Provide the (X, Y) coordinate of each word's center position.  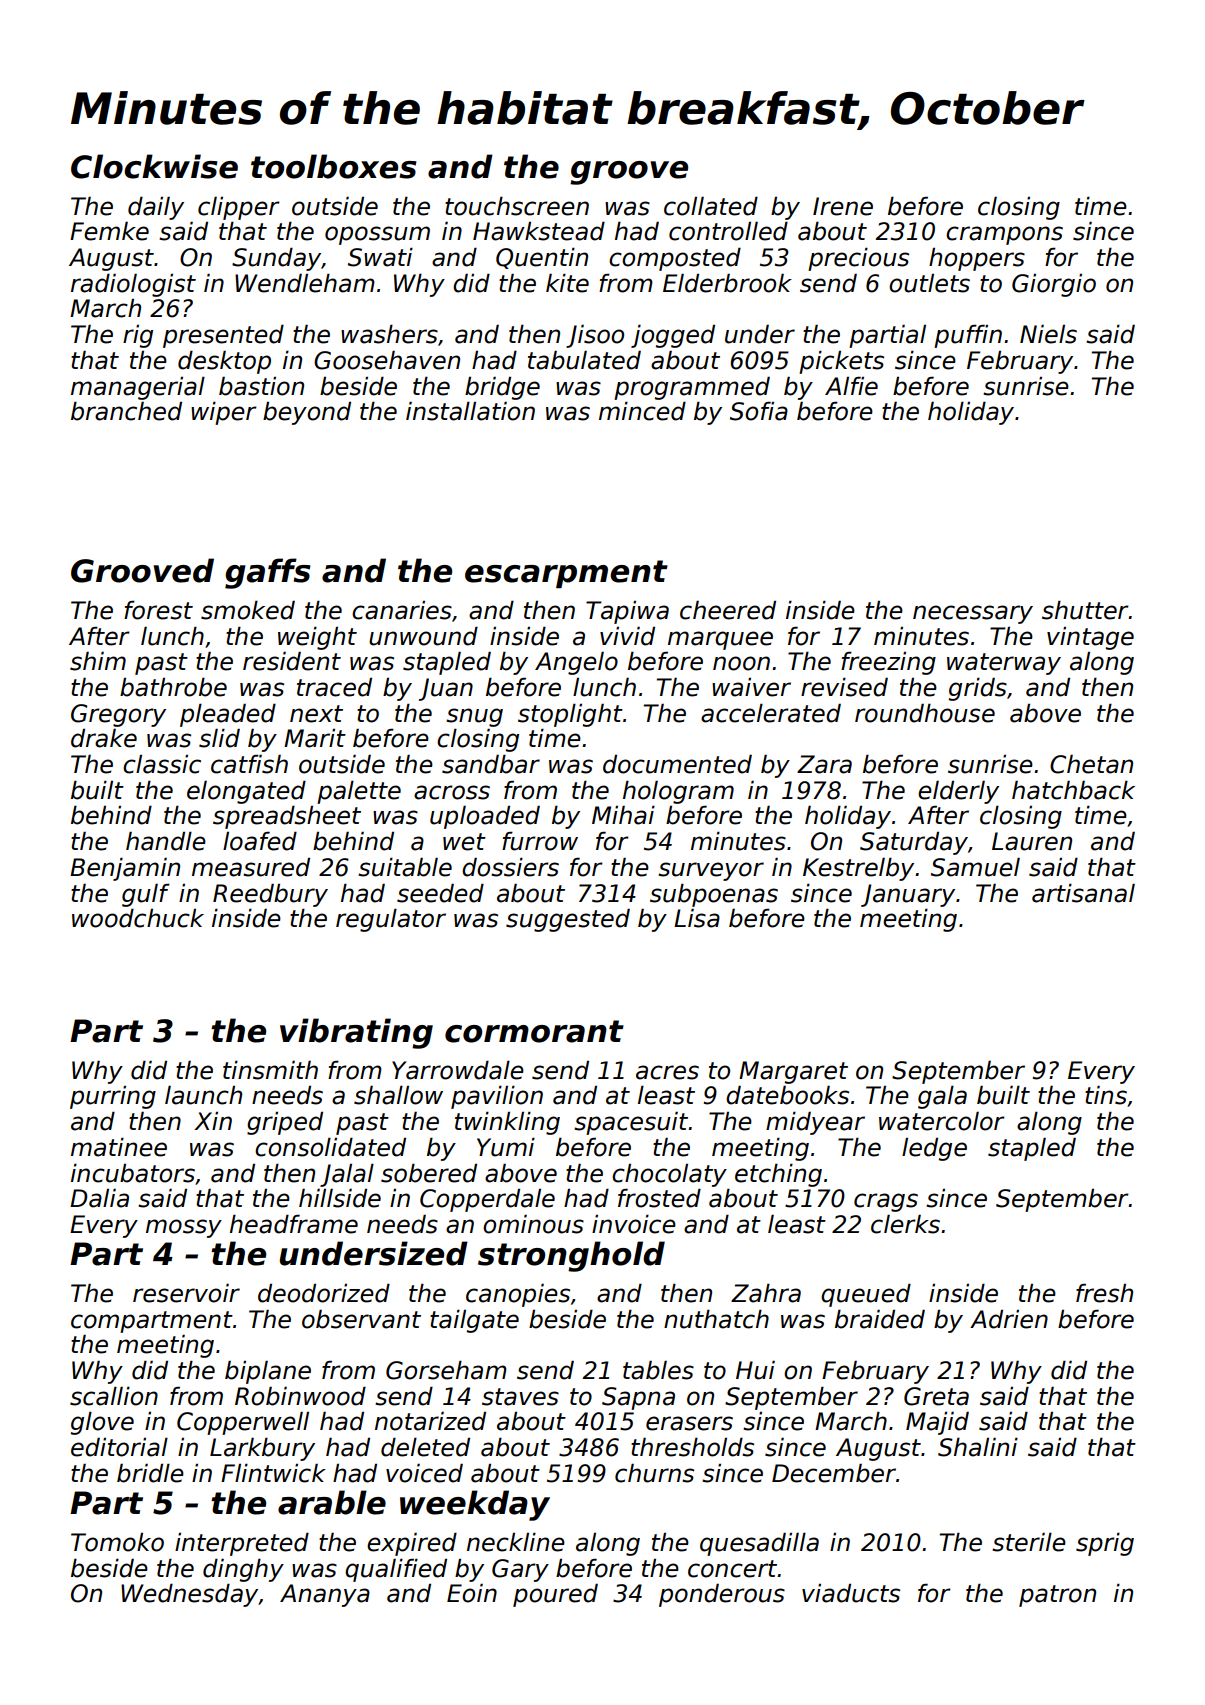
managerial (138, 388)
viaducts (851, 1593)
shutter (1085, 610)
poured (555, 1595)
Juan (446, 689)
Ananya (325, 1595)
